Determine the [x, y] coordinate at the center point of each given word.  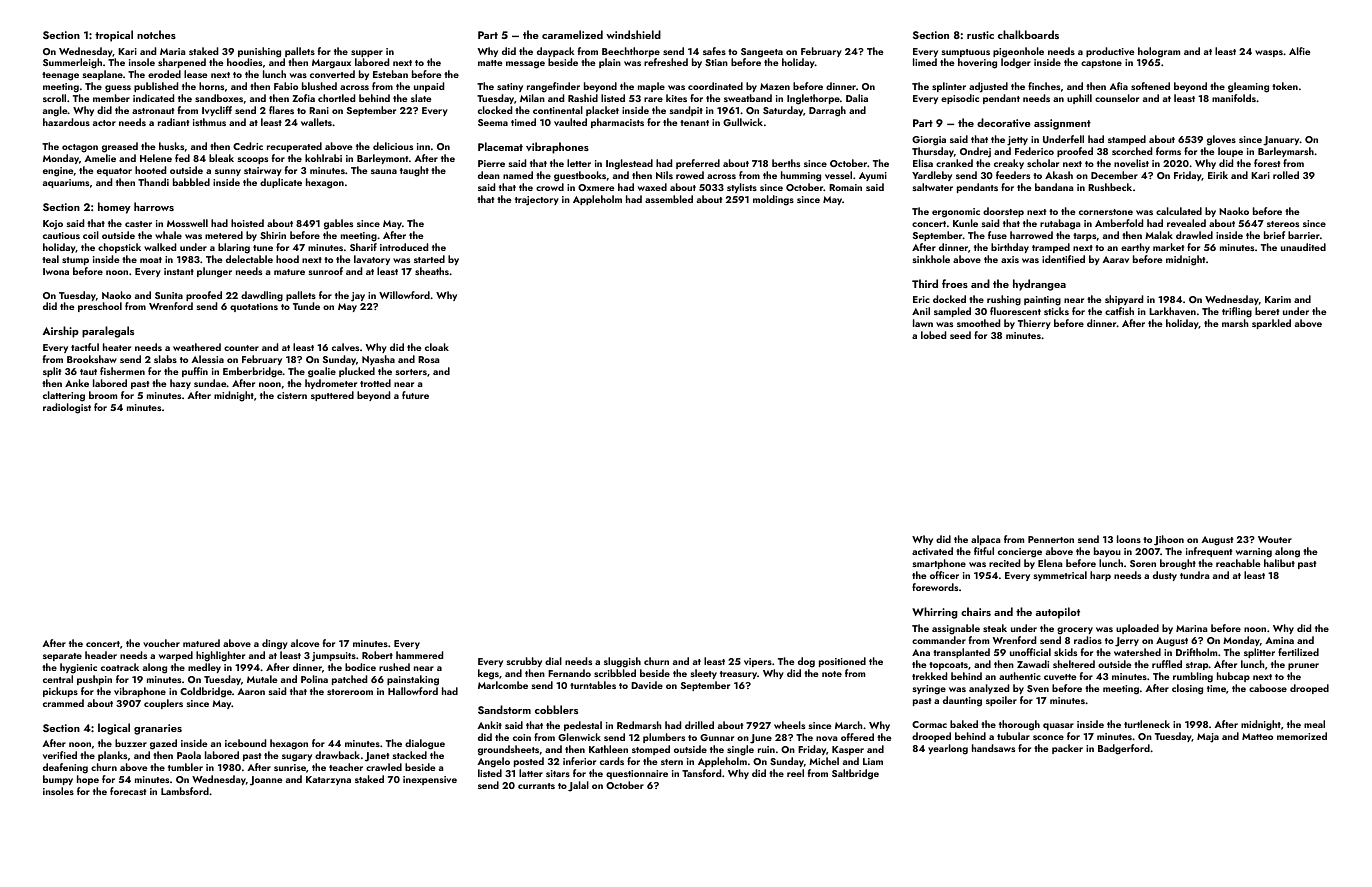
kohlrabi [323, 158]
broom [103, 395]
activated [932, 551]
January [1281, 141]
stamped [1127, 140]
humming [801, 176]
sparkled [1271, 324]
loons [1129, 539]
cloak [437, 347]
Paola [189, 755]
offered [857, 737]
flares [281, 110]
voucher [161, 643]
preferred [698, 164]
